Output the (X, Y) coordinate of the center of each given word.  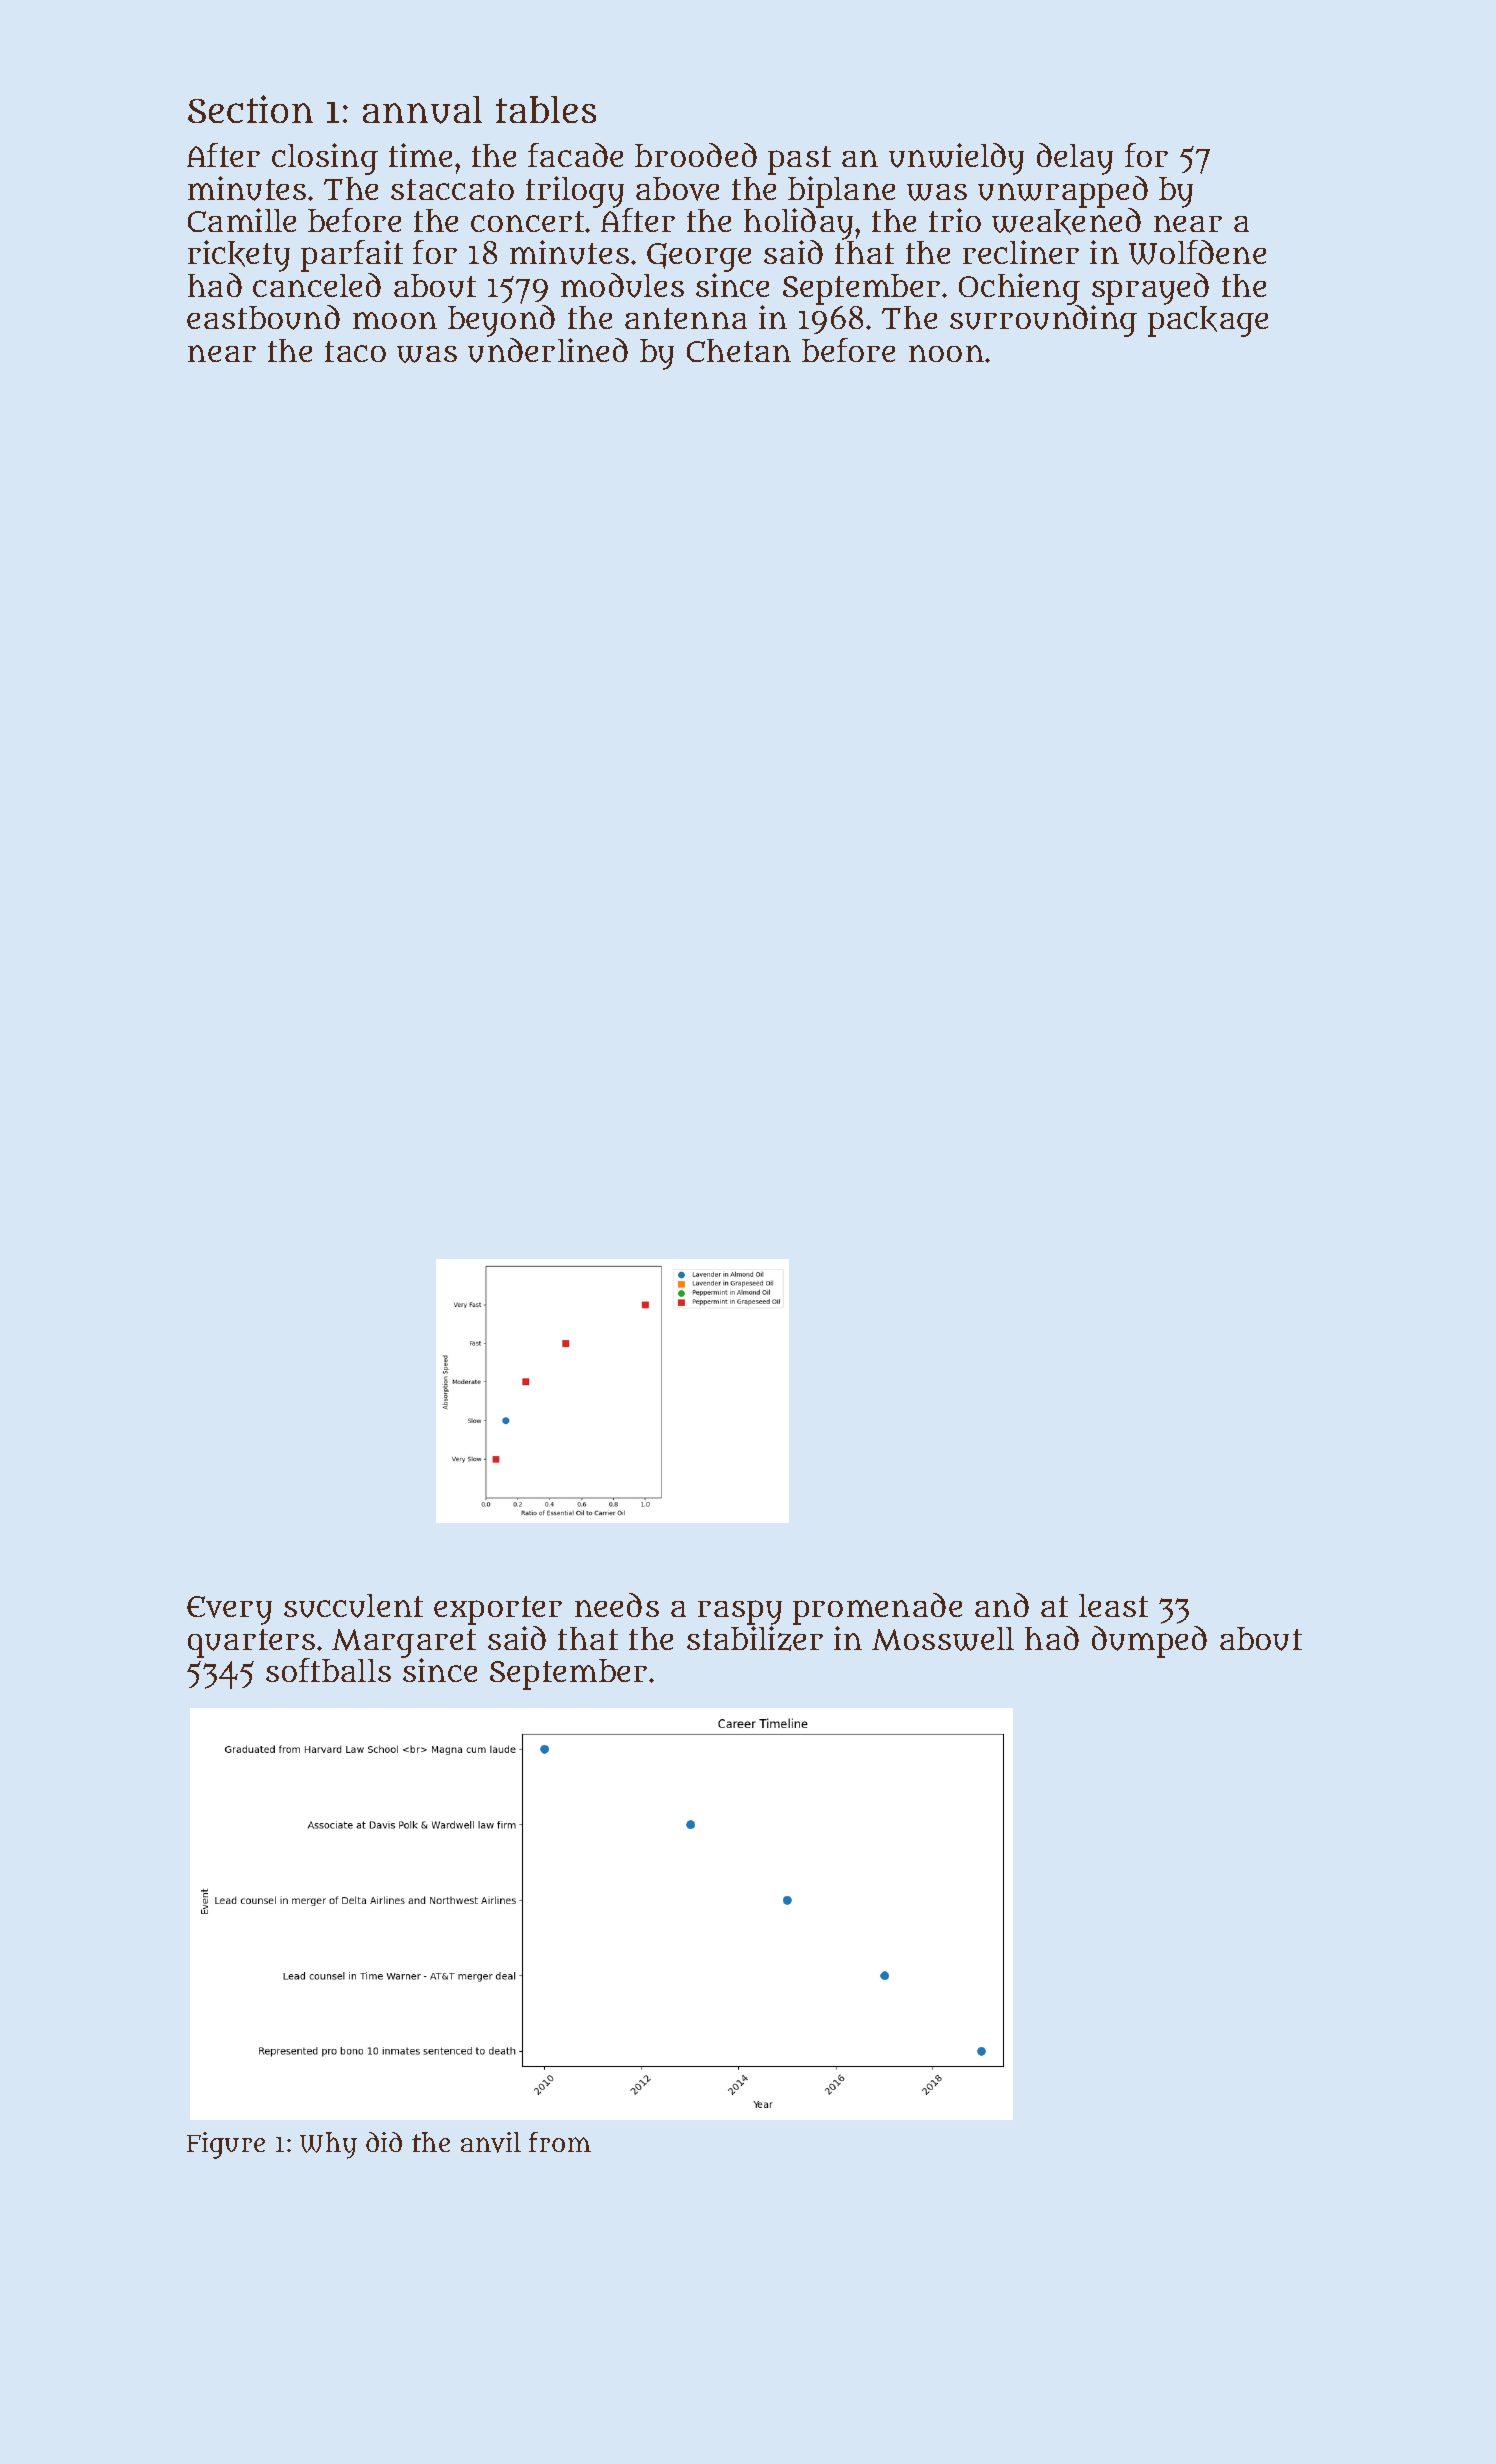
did (384, 2142)
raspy (740, 1612)
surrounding (1043, 321)
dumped (1149, 1642)
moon (395, 320)
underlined (548, 350)
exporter (498, 1610)
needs (617, 1605)
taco (355, 351)
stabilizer (755, 1638)
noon (946, 353)
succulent (353, 1606)
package (1208, 321)
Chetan (739, 350)
